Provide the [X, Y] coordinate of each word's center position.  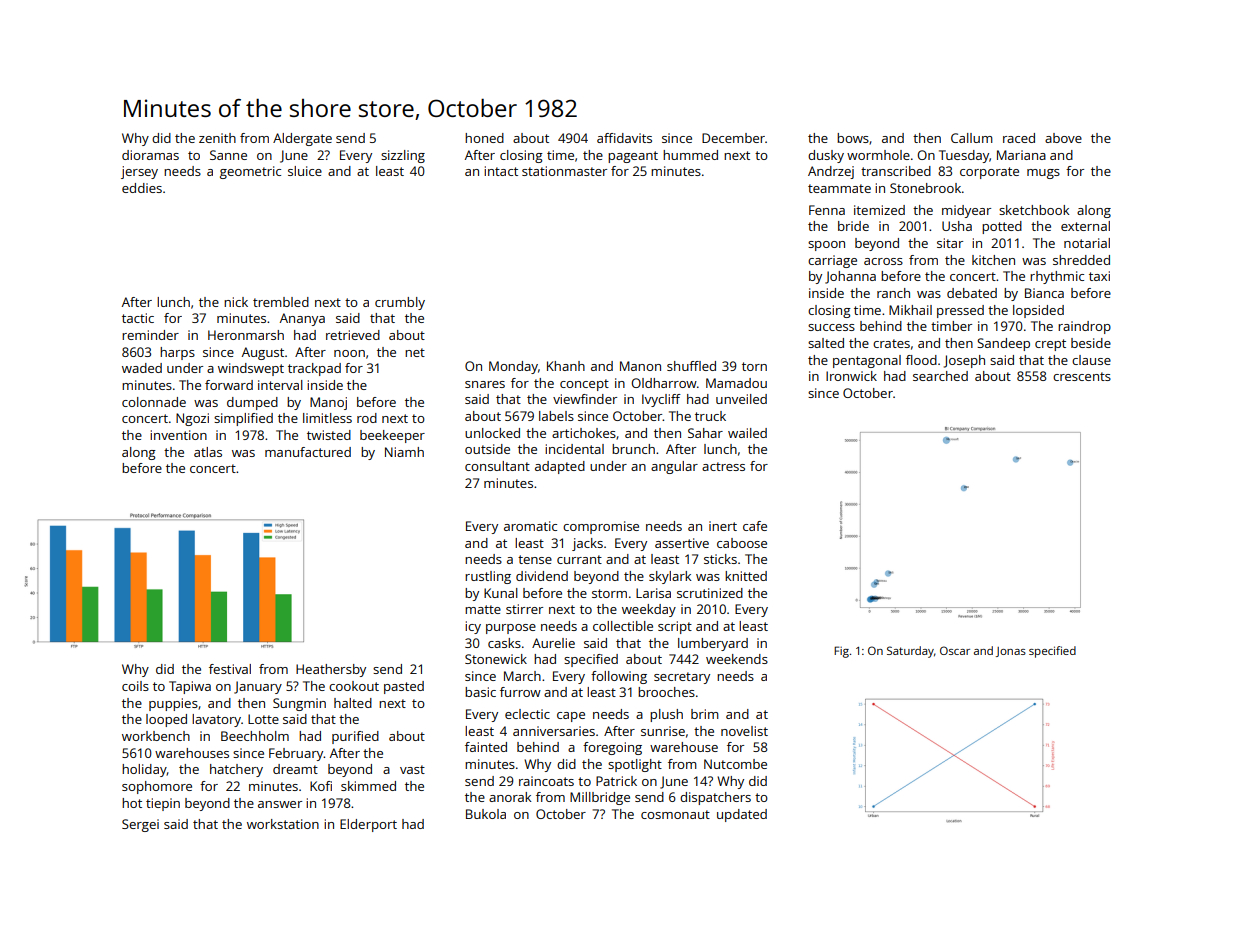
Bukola [486, 814]
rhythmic [1057, 277]
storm [609, 593]
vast [412, 769]
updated [742, 815]
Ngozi [192, 419]
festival [230, 669]
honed [484, 138]
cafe [755, 526]
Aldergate [302, 139]
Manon [640, 366]
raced [1019, 138]
